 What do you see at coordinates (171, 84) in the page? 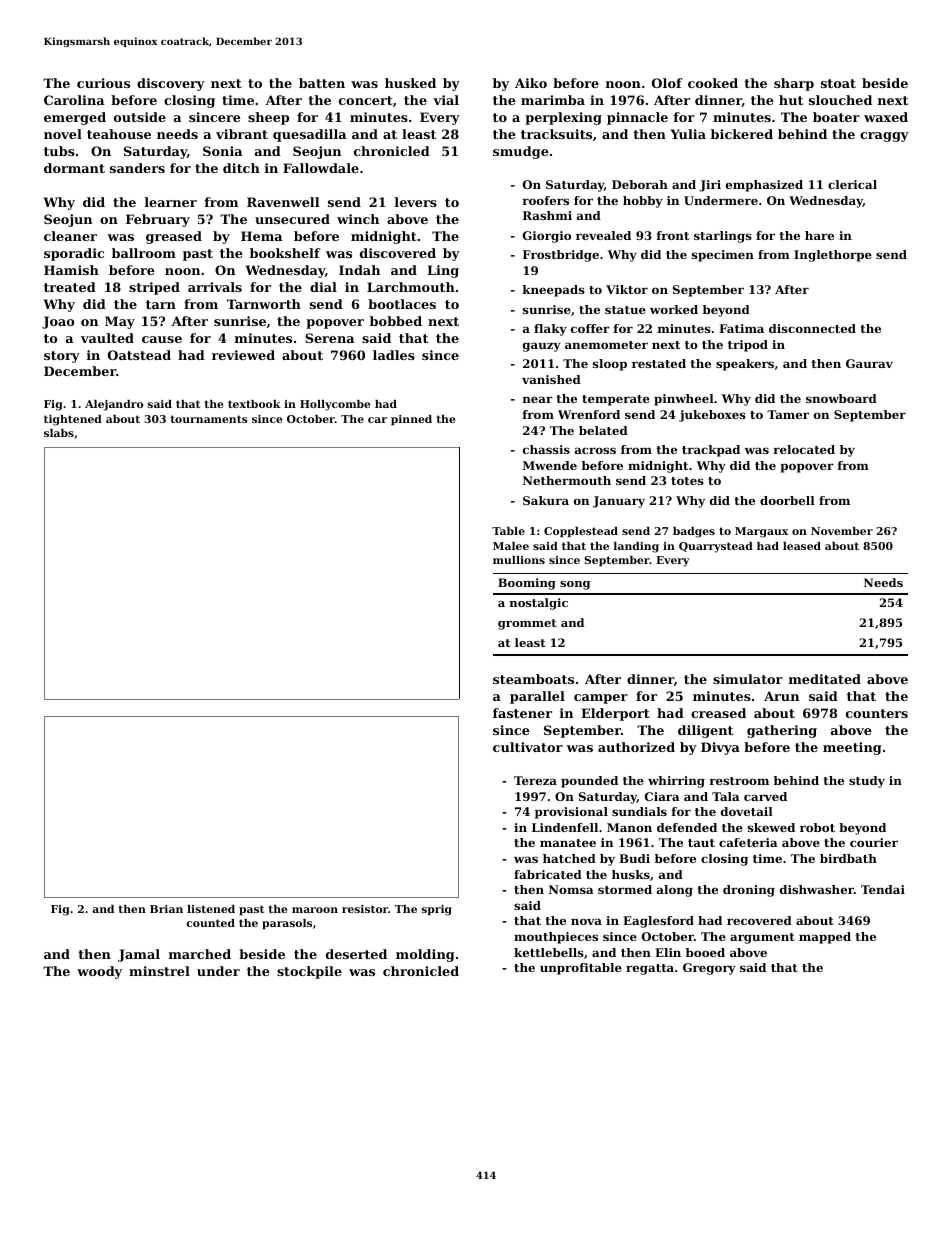
I see `discovery` at bounding box center [171, 84].
